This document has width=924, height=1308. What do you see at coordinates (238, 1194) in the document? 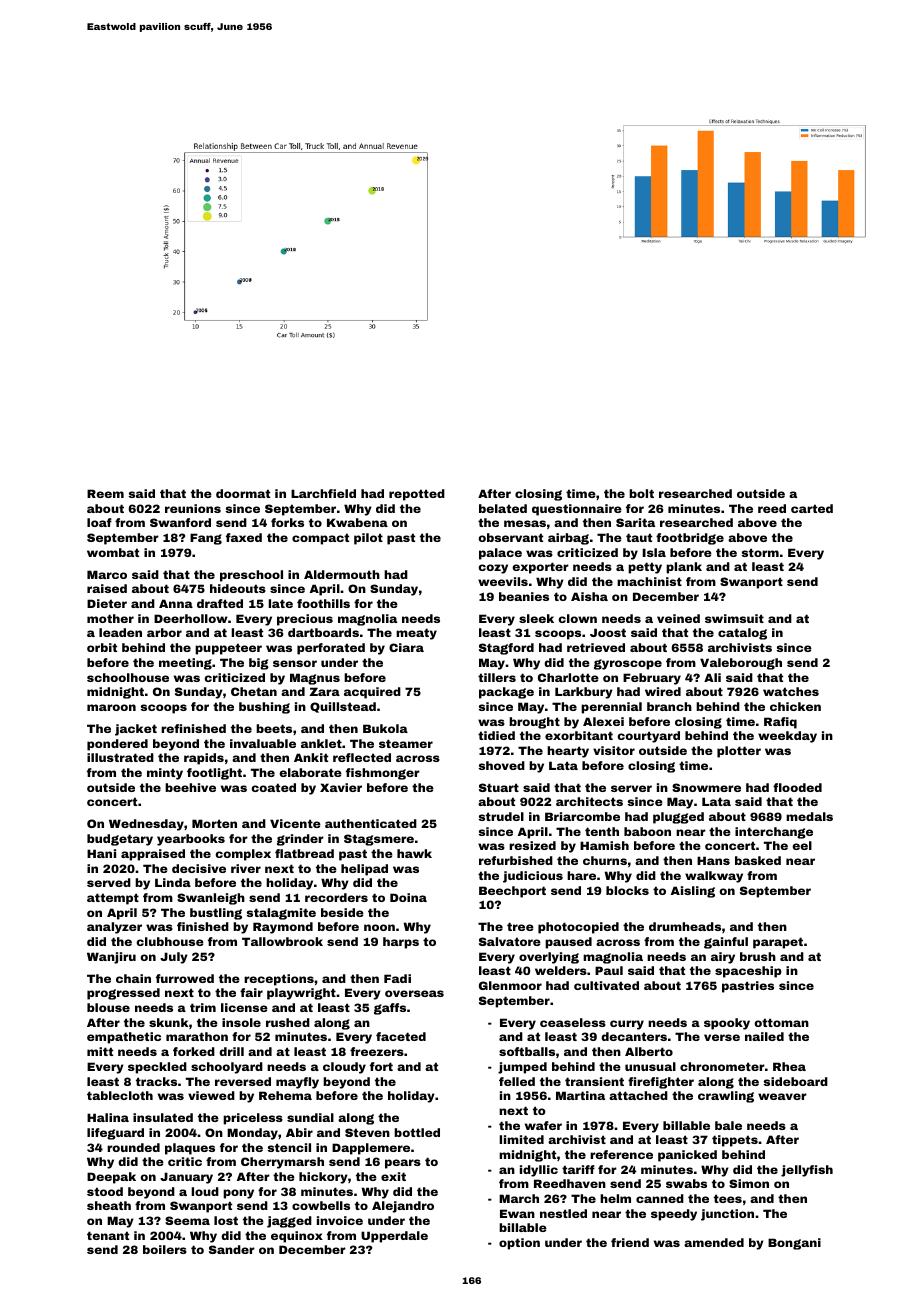
I see `pony` at bounding box center [238, 1194].
